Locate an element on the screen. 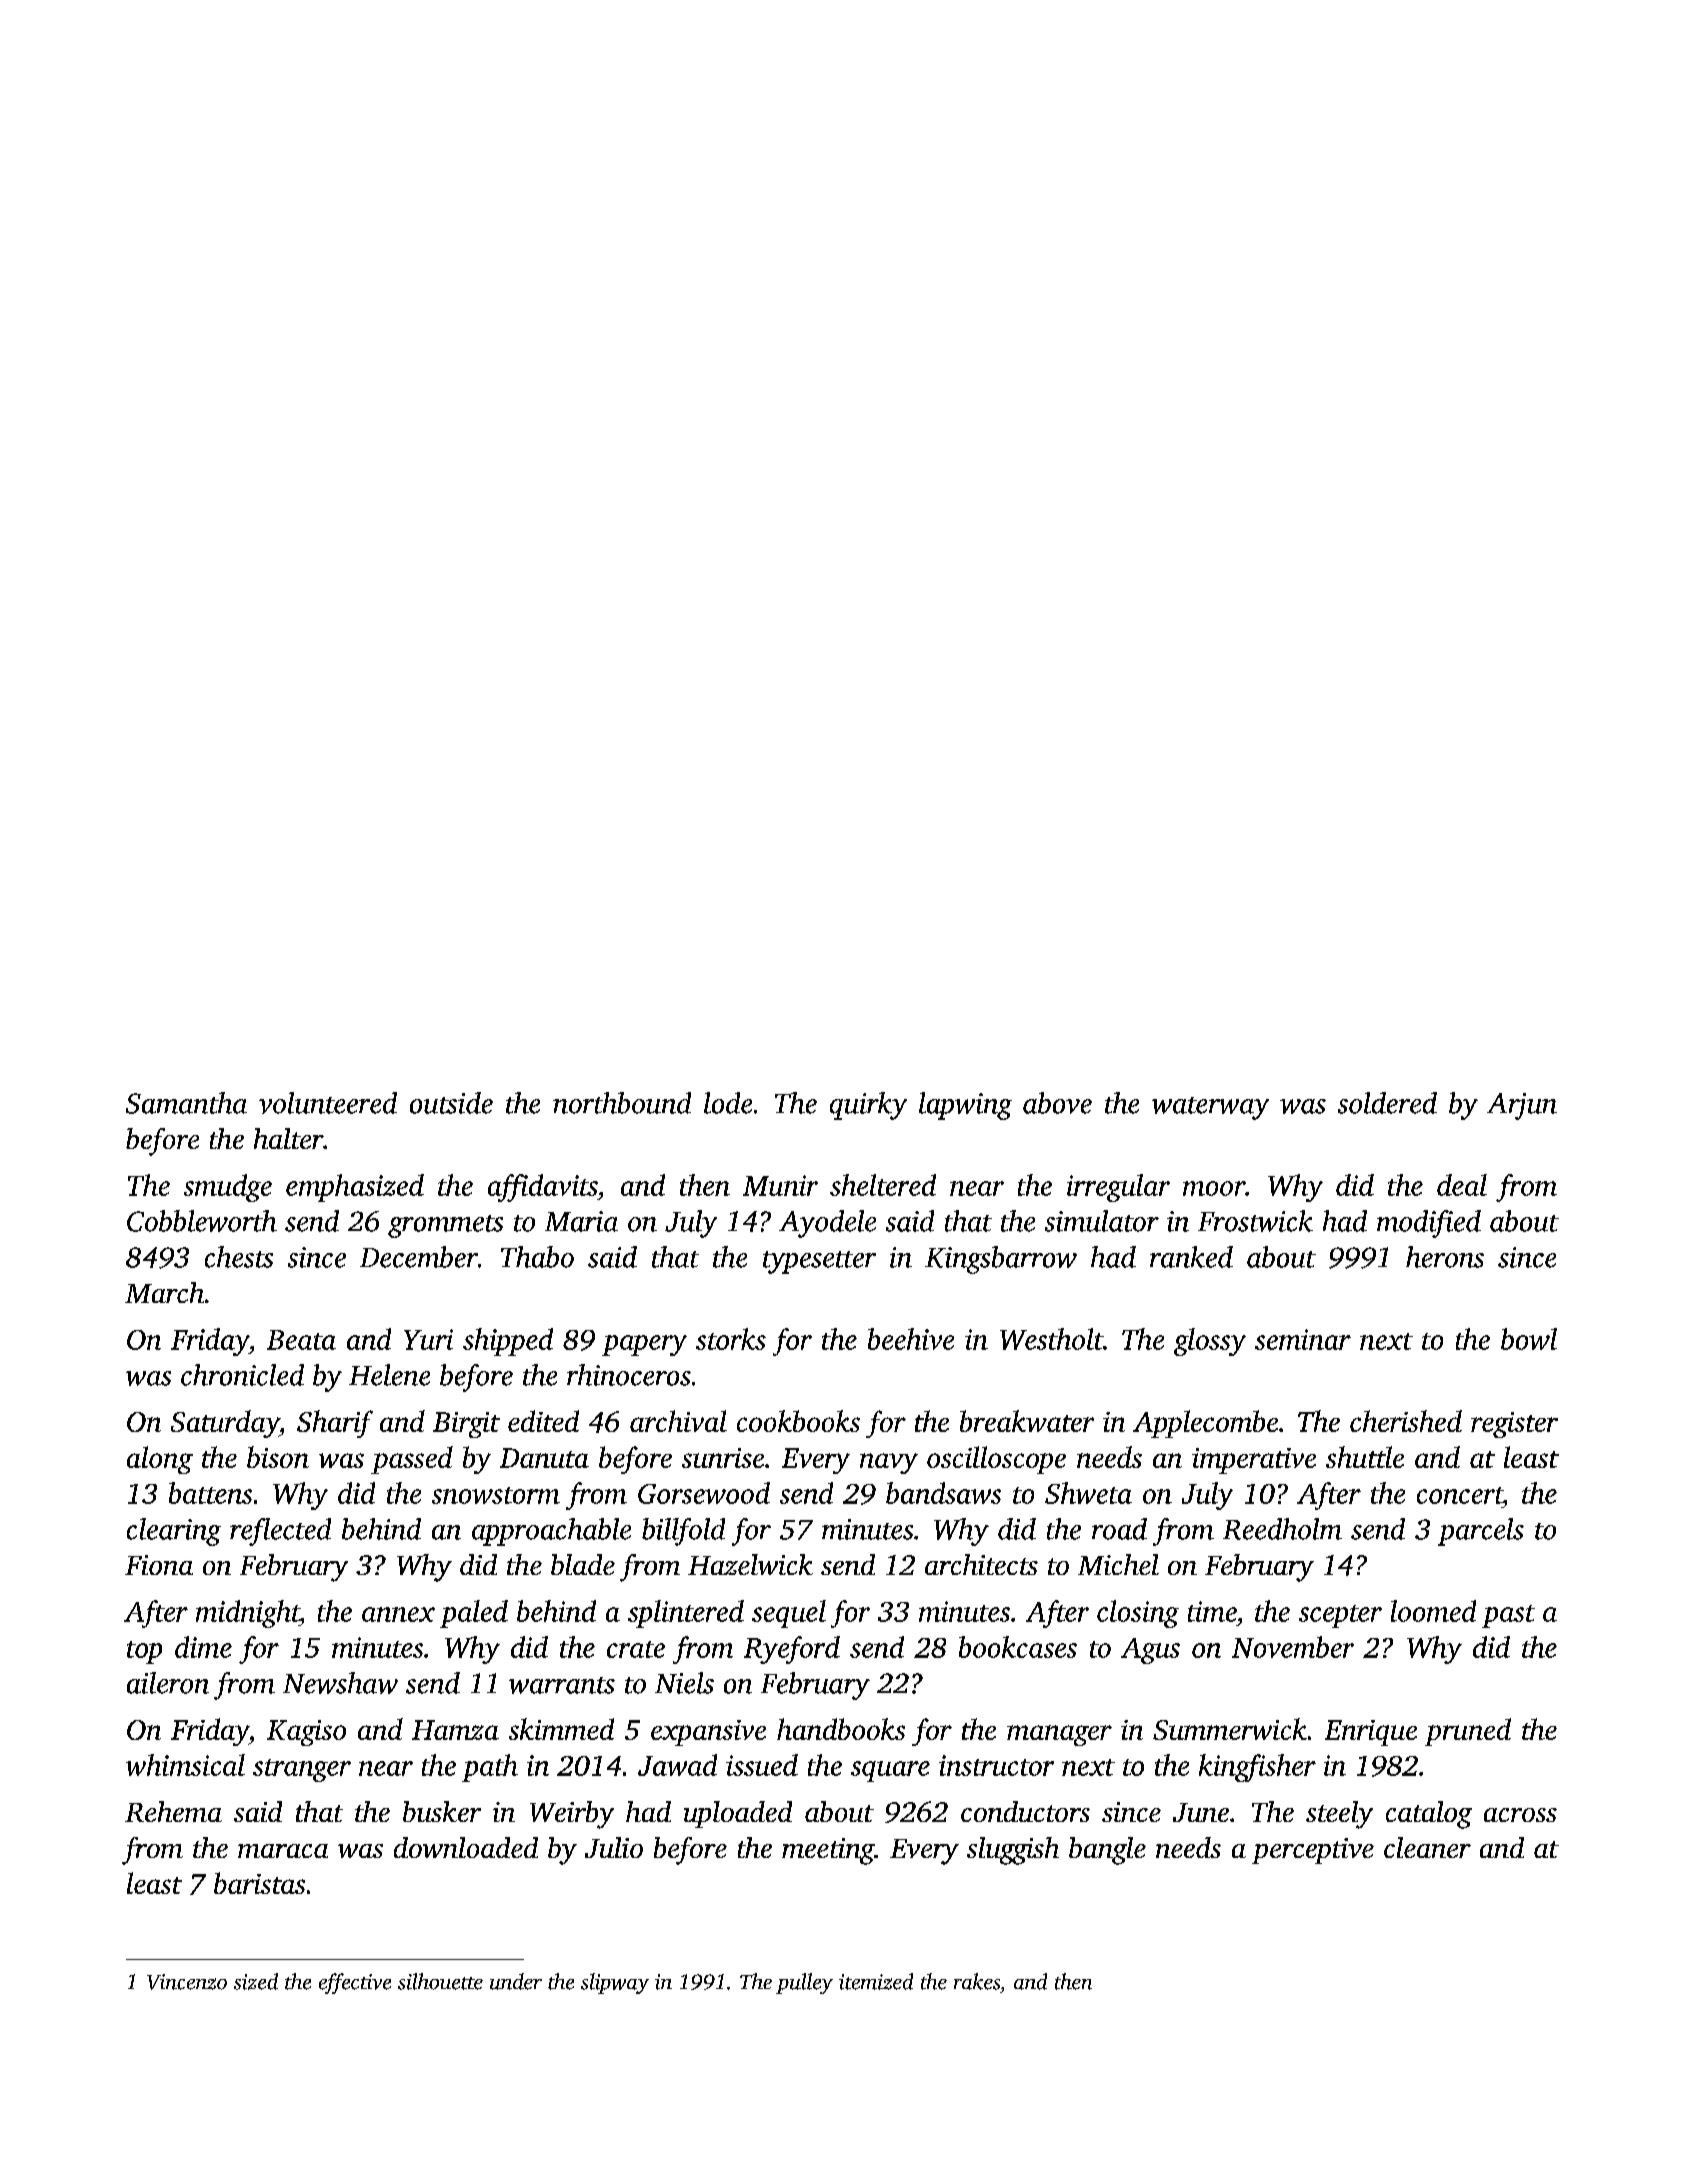  Newshaw is located at coordinates (340, 1683).
